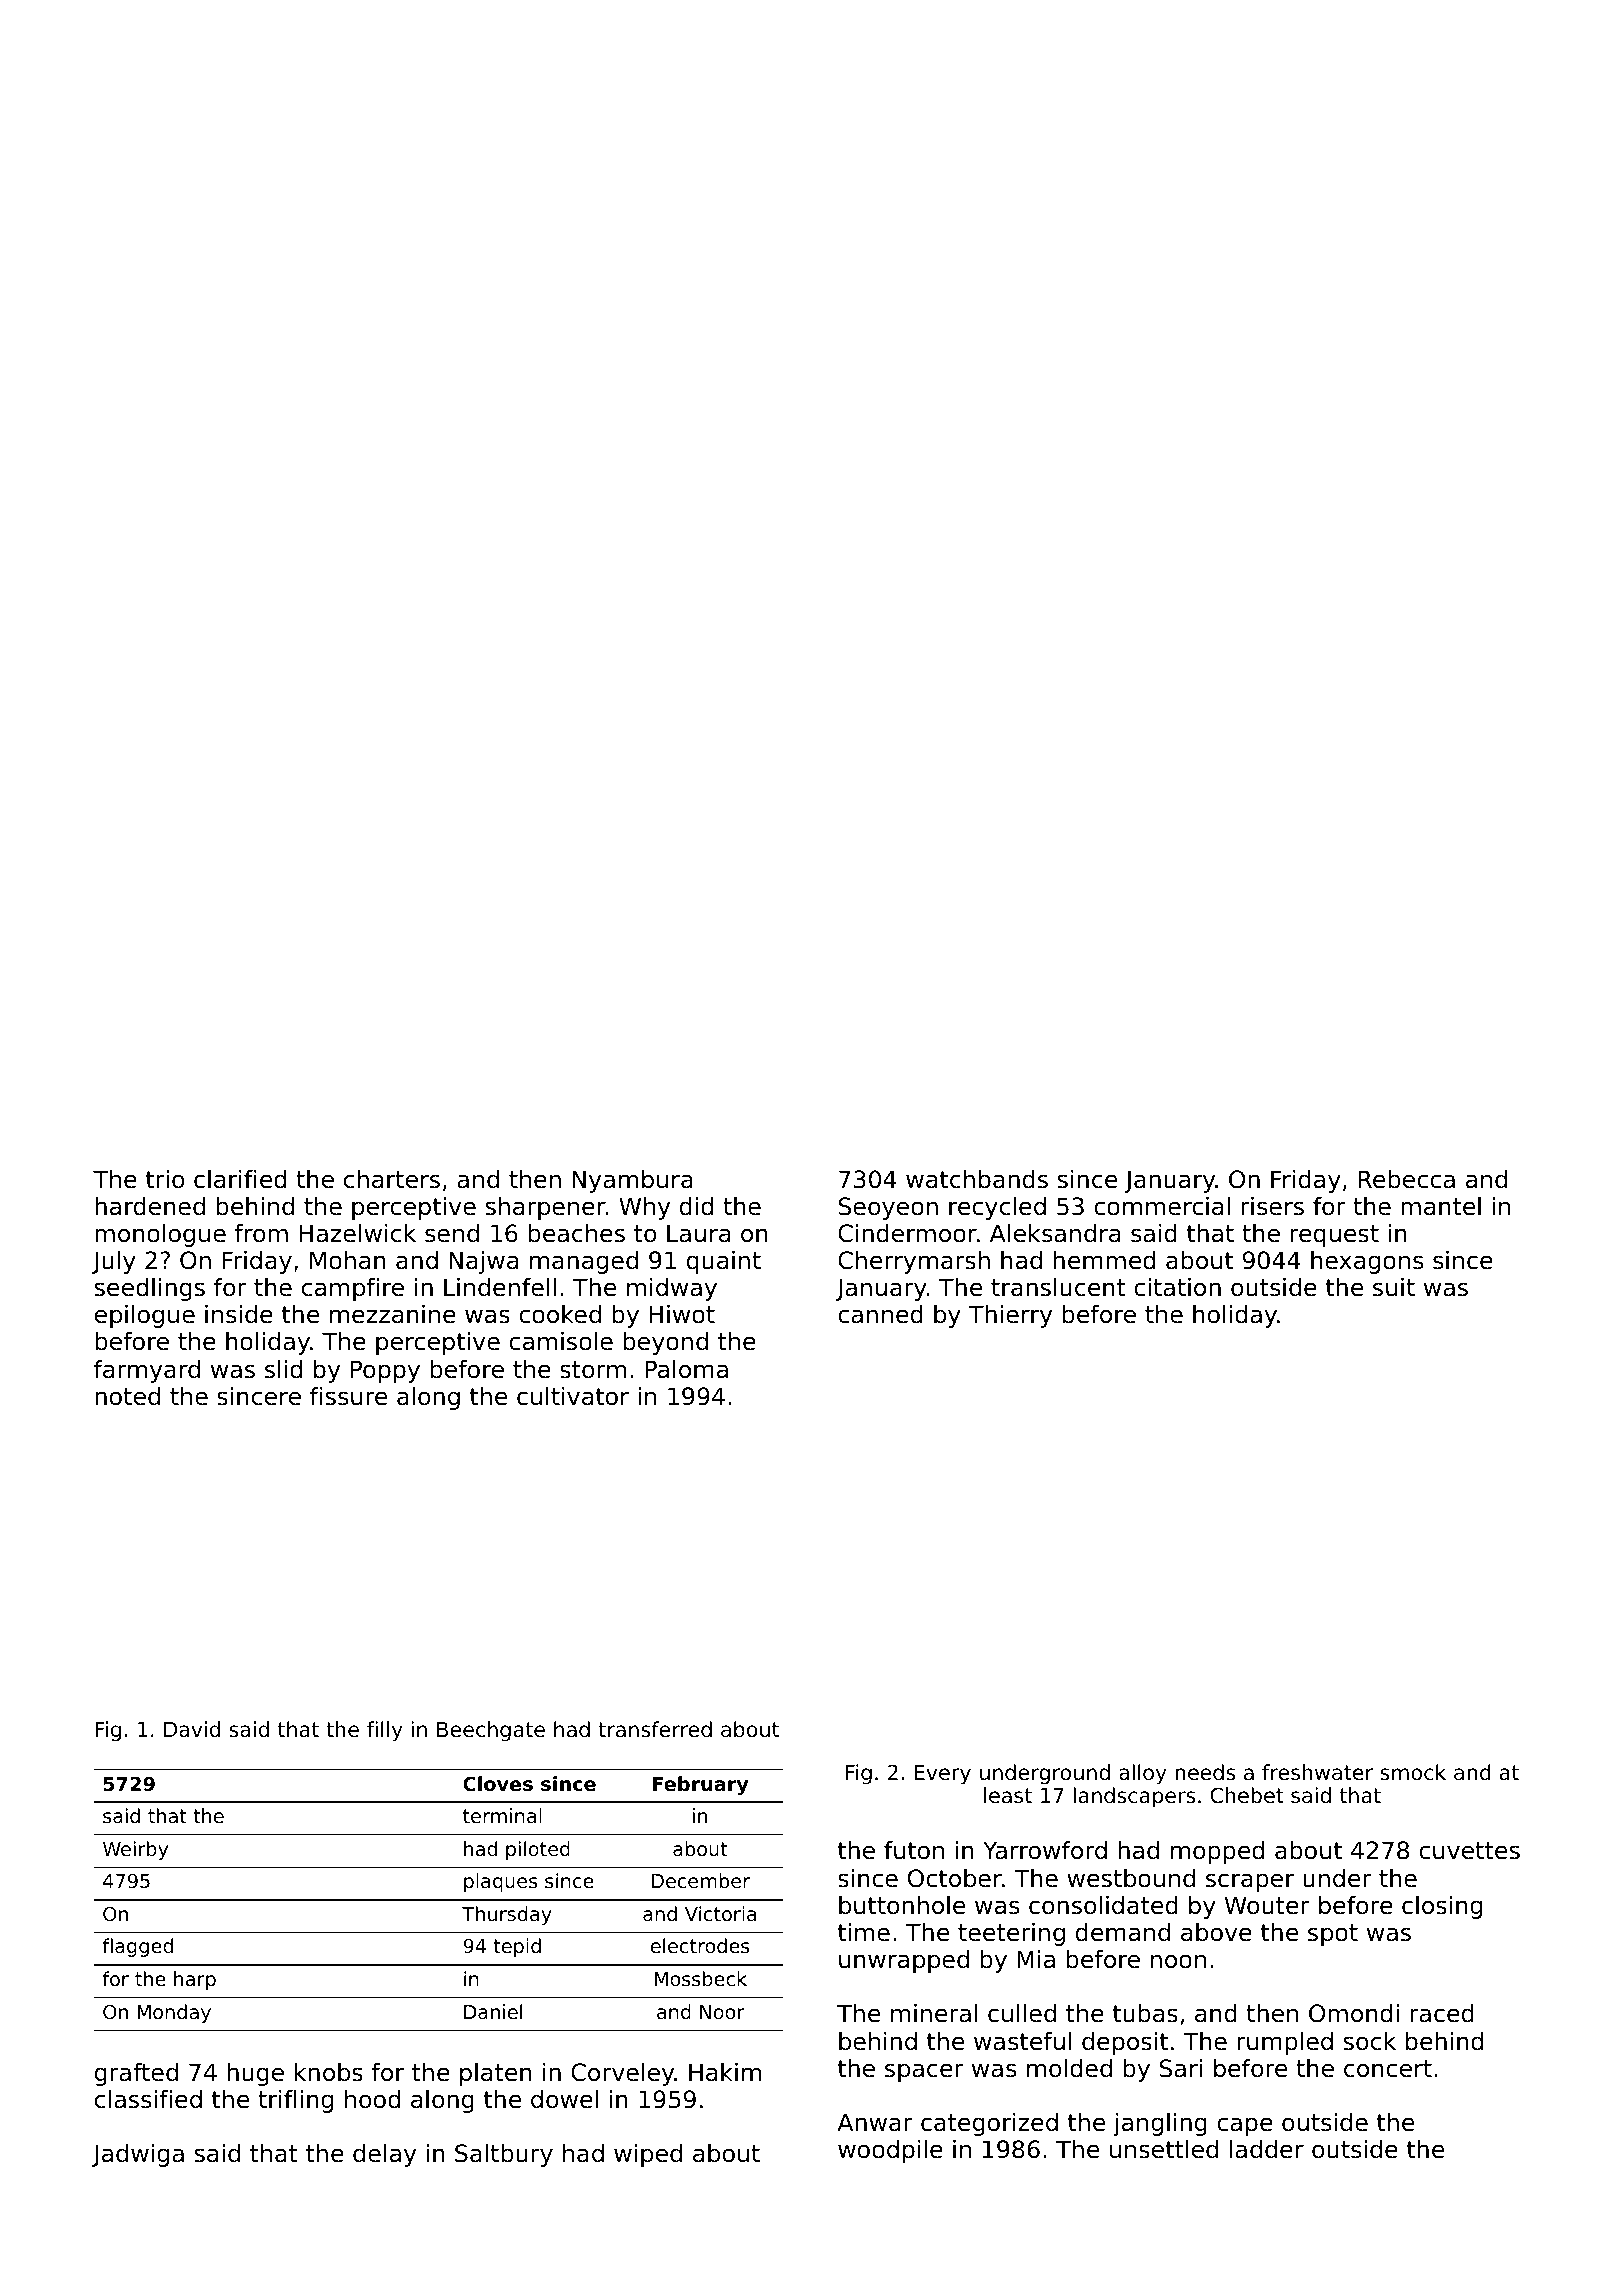 The image size is (1620, 2292). I want to click on Poppy, so click(385, 1371).
